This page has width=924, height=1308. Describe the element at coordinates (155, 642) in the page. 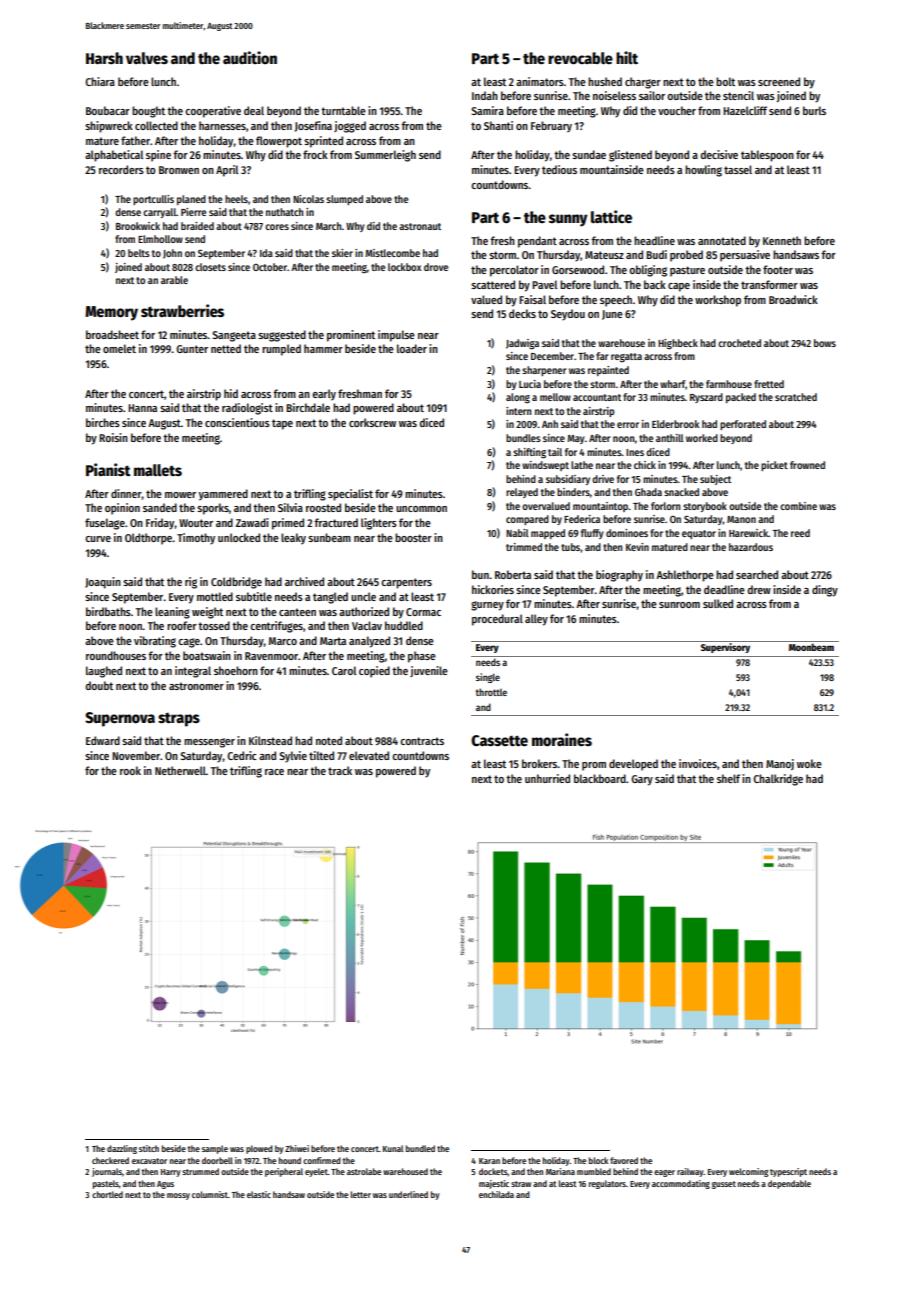

I see `vibrating` at that location.
